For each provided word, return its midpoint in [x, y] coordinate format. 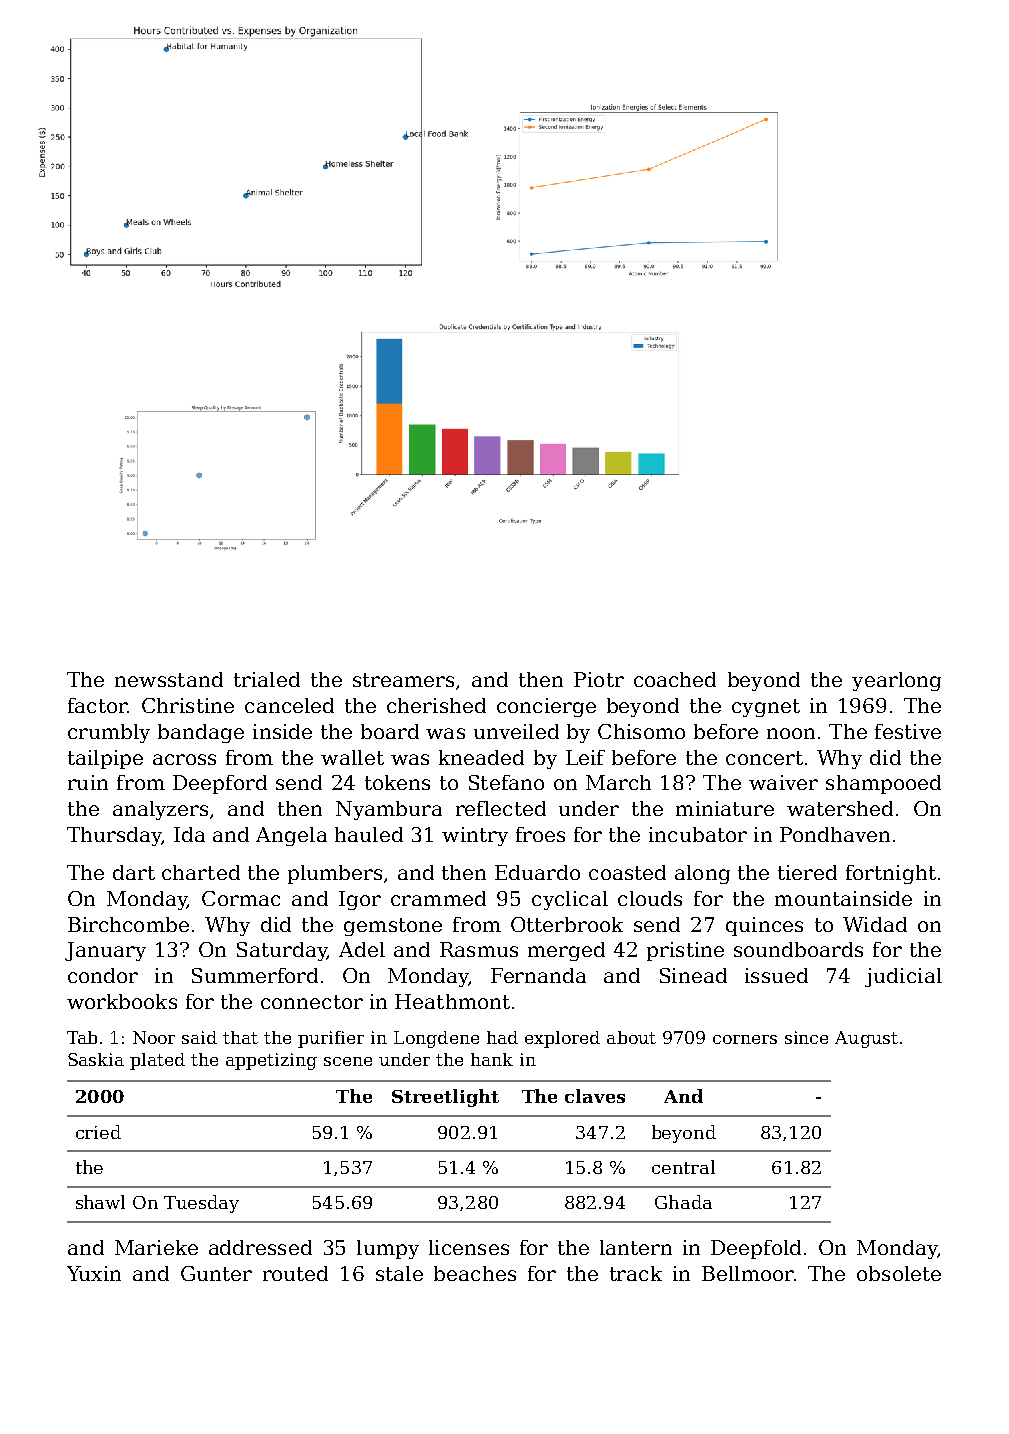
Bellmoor [748, 1273]
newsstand [169, 679]
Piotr [599, 679]
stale [399, 1273]
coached [675, 679]
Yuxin [94, 1273]
